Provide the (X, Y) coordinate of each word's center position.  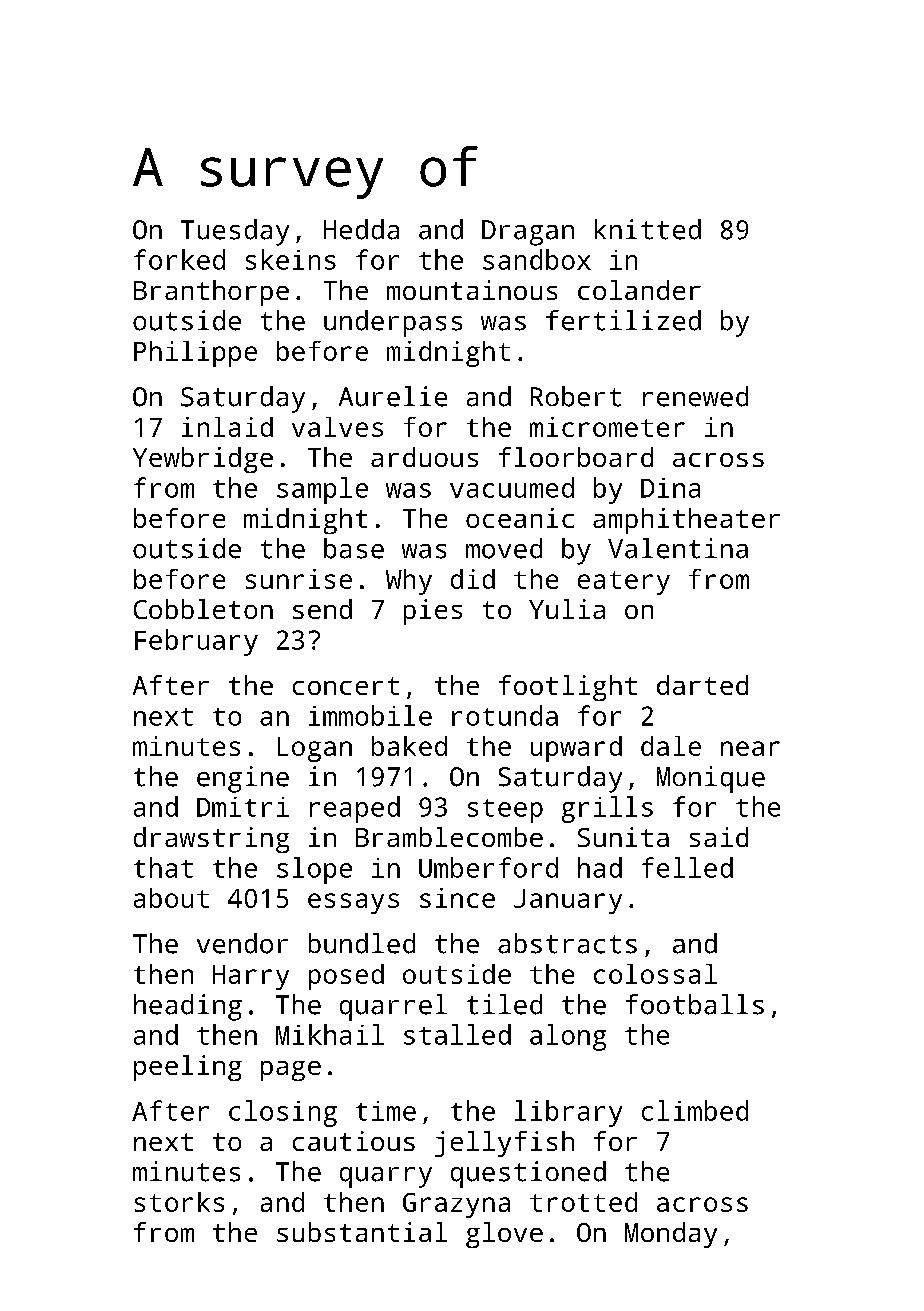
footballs (695, 1004)
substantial (362, 1232)
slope (314, 870)
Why (409, 582)
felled (687, 867)
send (322, 609)
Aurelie (393, 396)
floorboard (576, 457)
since (457, 898)
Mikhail (330, 1034)
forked (179, 259)
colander (639, 290)
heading (188, 1007)
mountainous (472, 290)
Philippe (195, 354)
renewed (695, 396)
